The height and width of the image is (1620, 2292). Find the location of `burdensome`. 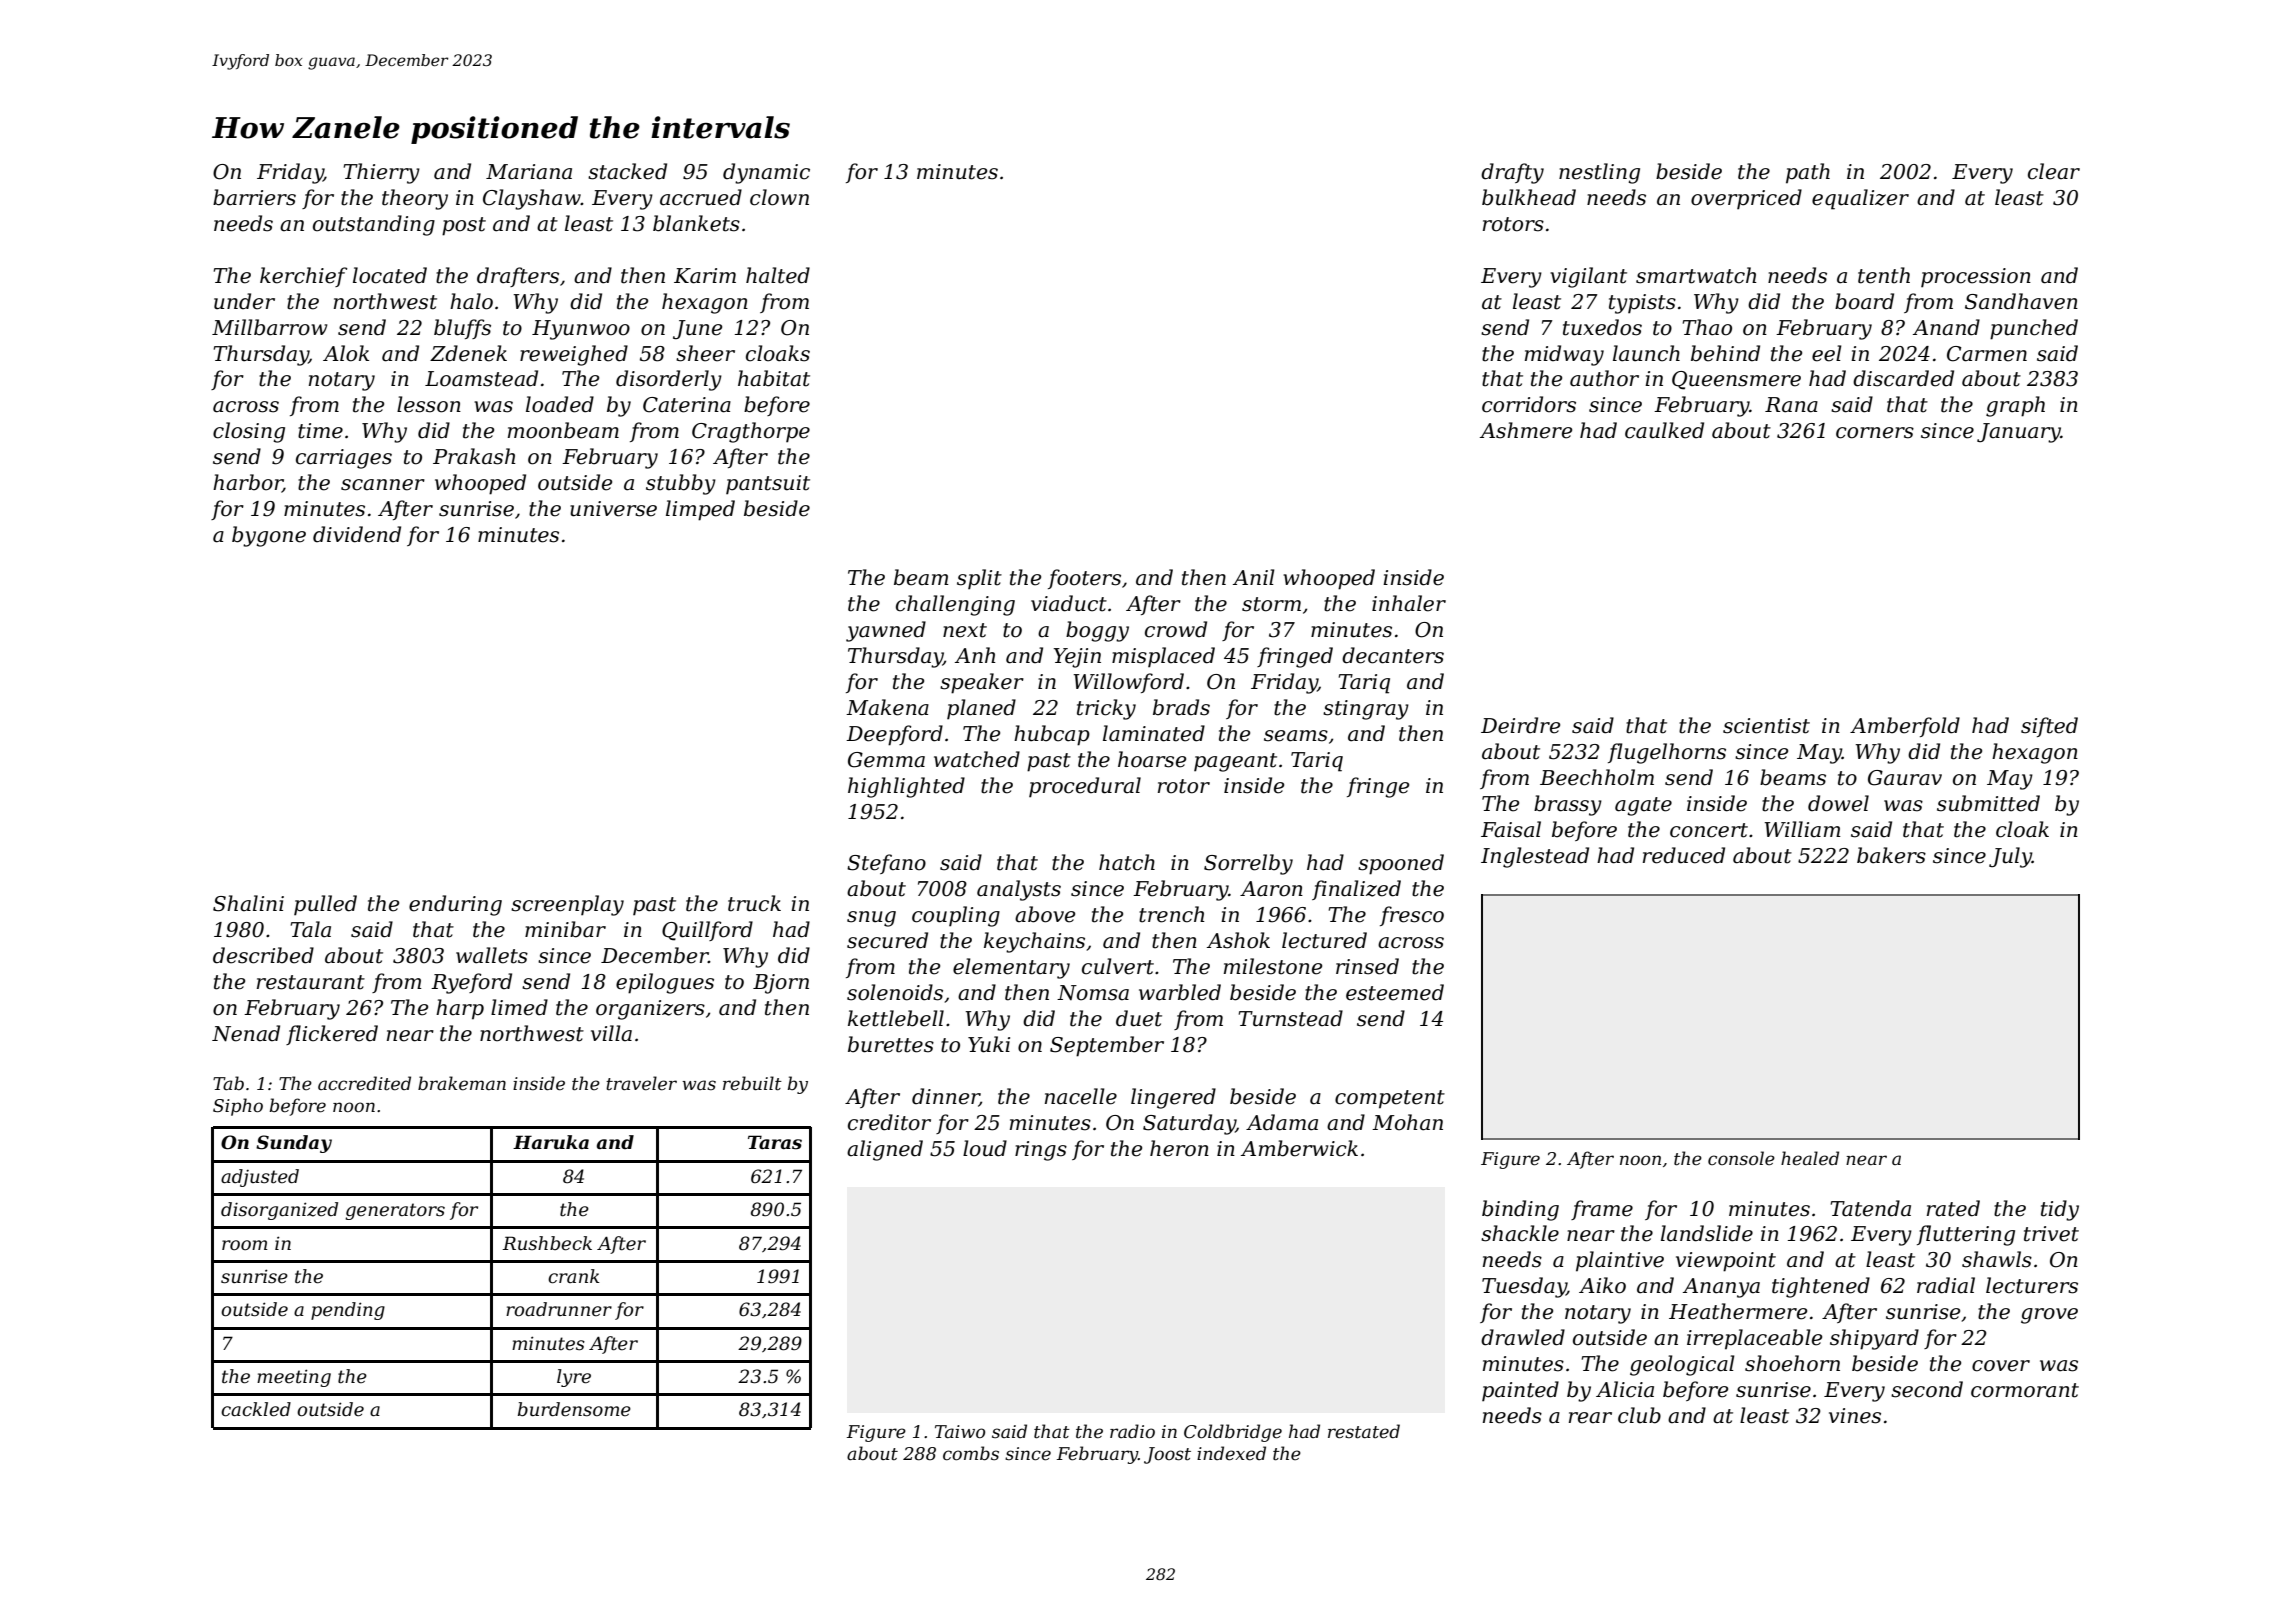

burdensome is located at coordinates (574, 1409).
